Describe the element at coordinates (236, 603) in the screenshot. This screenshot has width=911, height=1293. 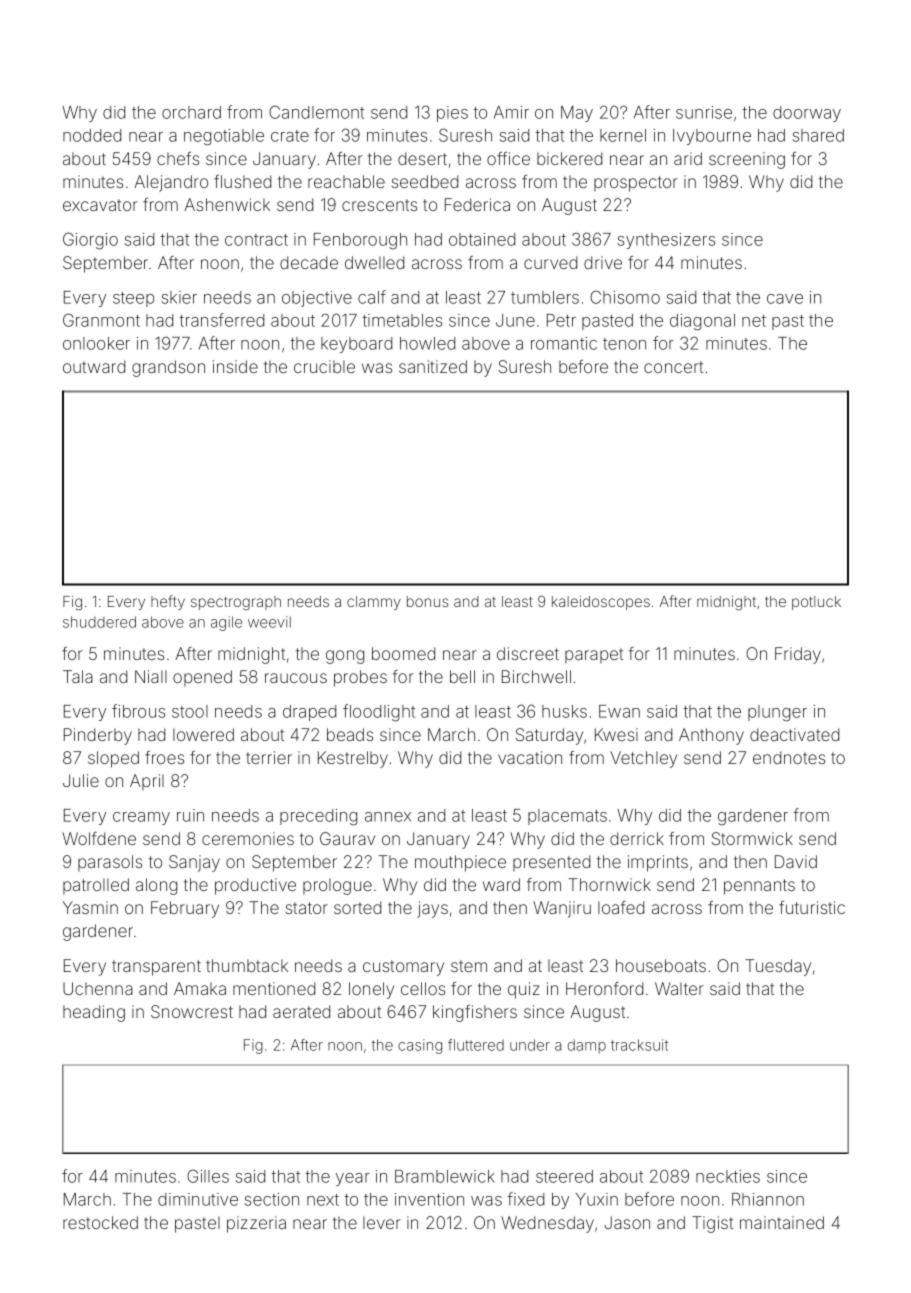
I see `spectrograph` at that location.
